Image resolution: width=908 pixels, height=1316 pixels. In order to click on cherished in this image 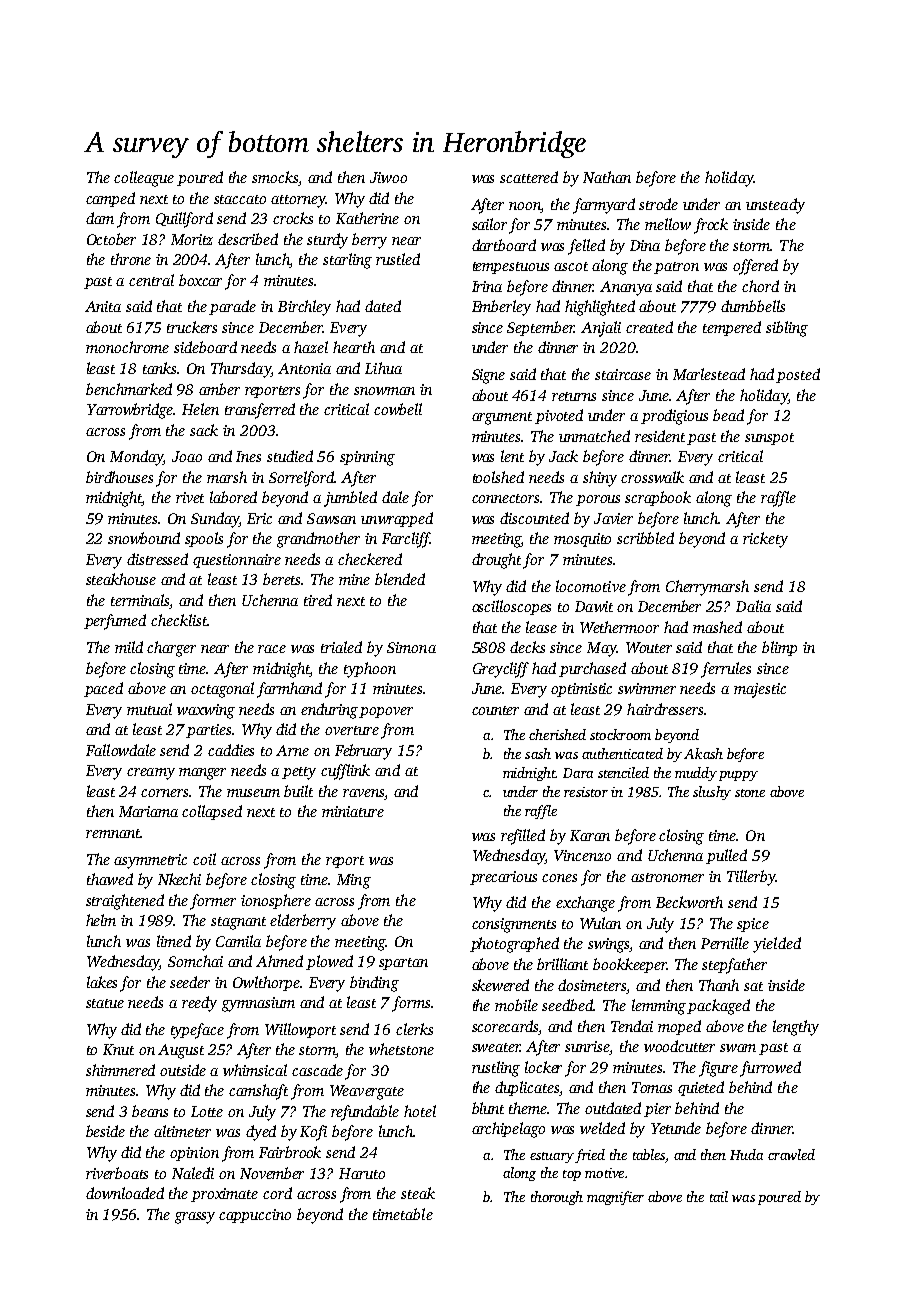, I will do `click(557, 734)`.
